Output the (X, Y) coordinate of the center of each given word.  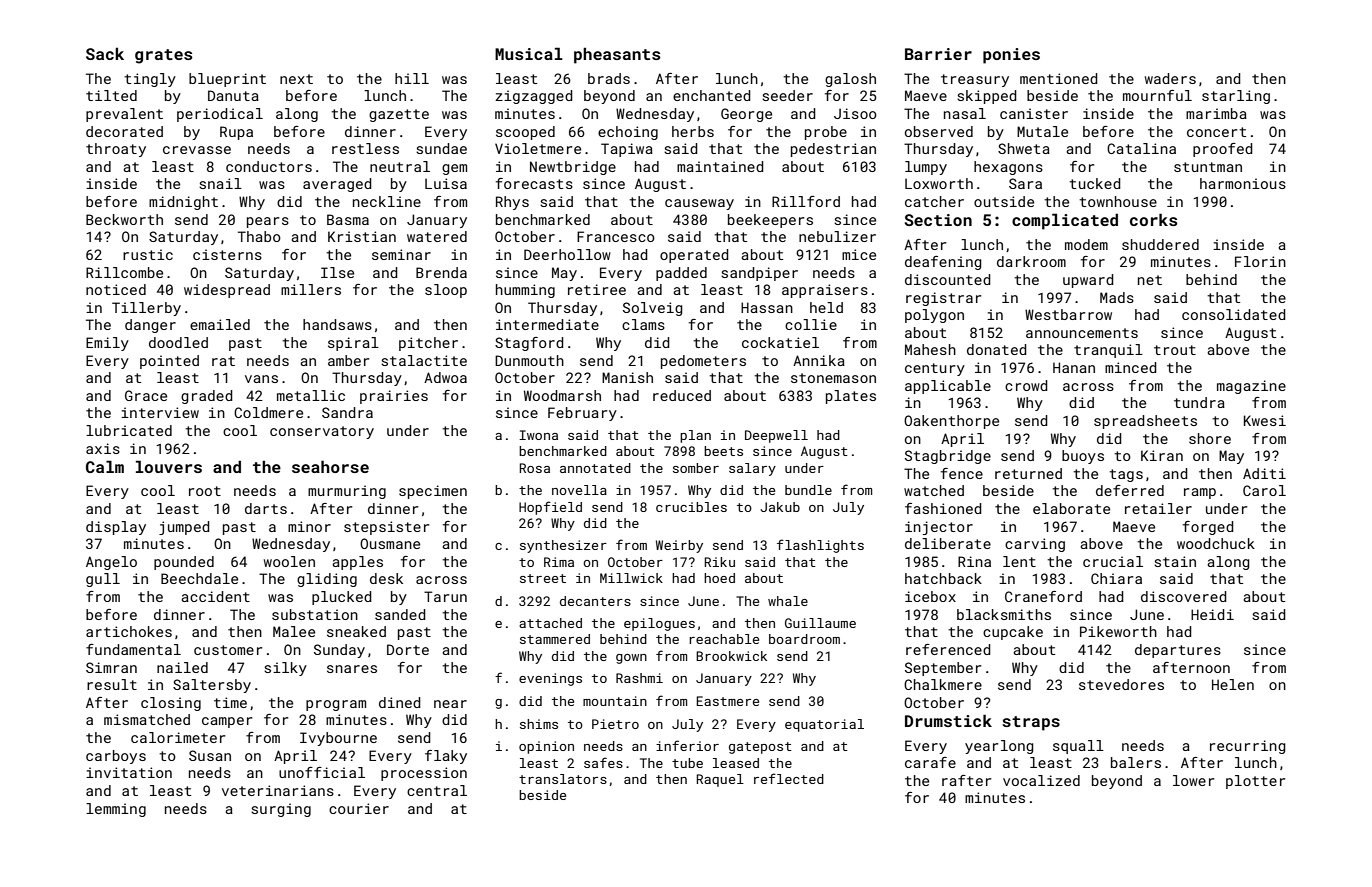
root (205, 491)
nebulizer (837, 236)
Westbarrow (1068, 314)
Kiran (1162, 455)
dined (400, 702)
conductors (269, 166)
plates (851, 397)
